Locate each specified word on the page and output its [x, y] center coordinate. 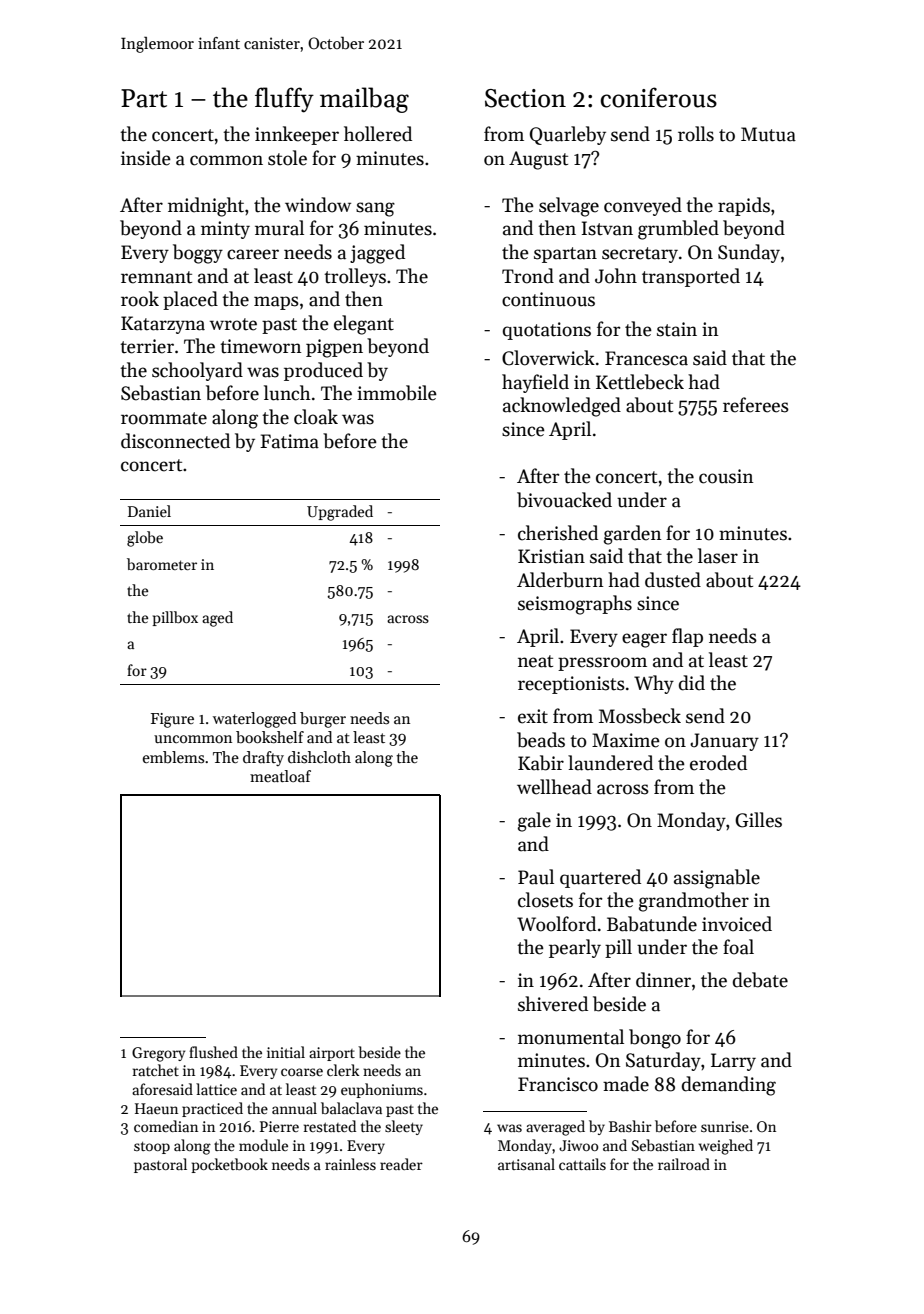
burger [323, 720]
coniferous [659, 97]
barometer [162, 564]
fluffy [284, 100]
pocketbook [229, 1165]
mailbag [364, 100]
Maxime [626, 740]
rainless [350, 1164]
